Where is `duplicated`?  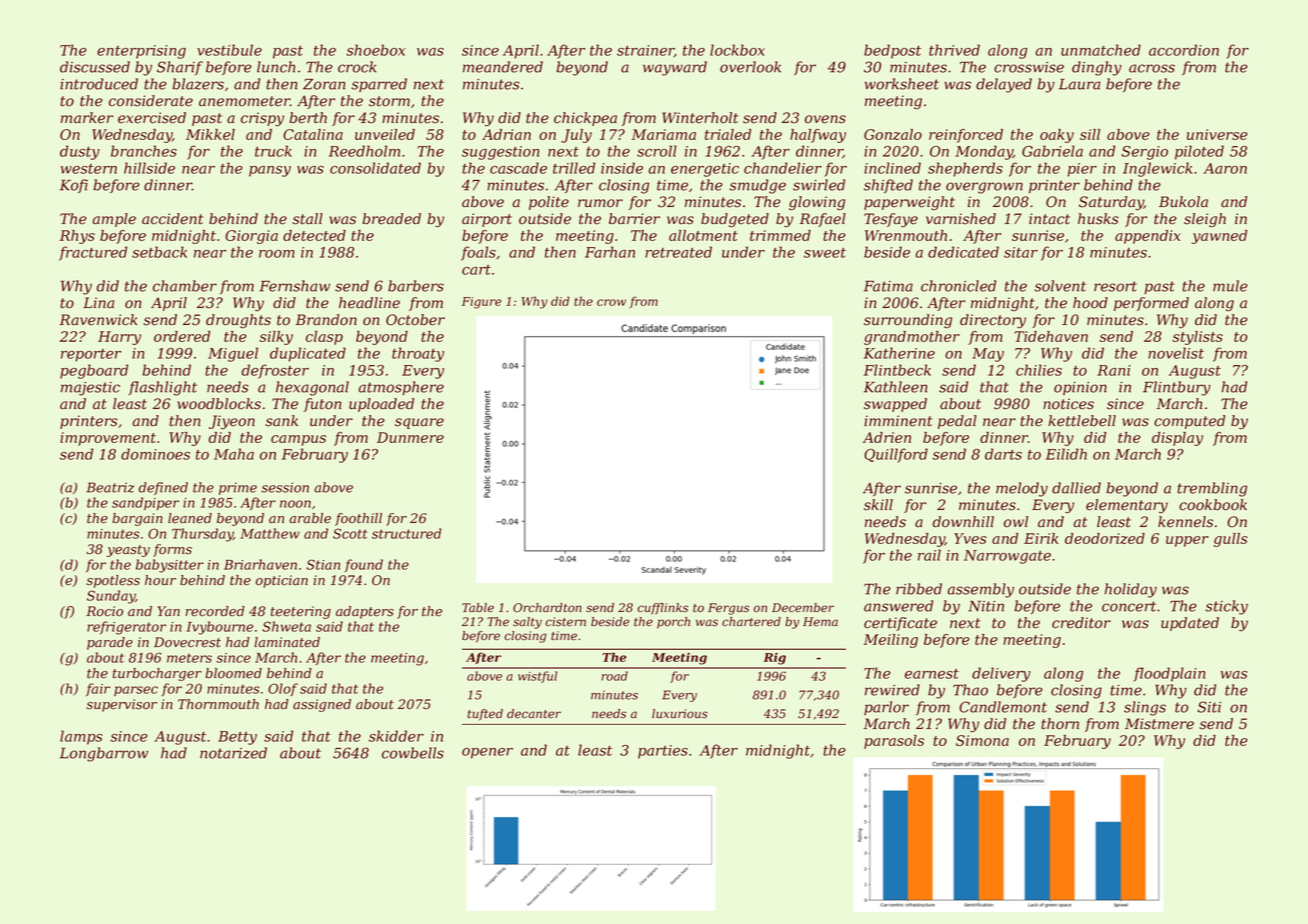
duplicated is located at coordinates (308, 354).
